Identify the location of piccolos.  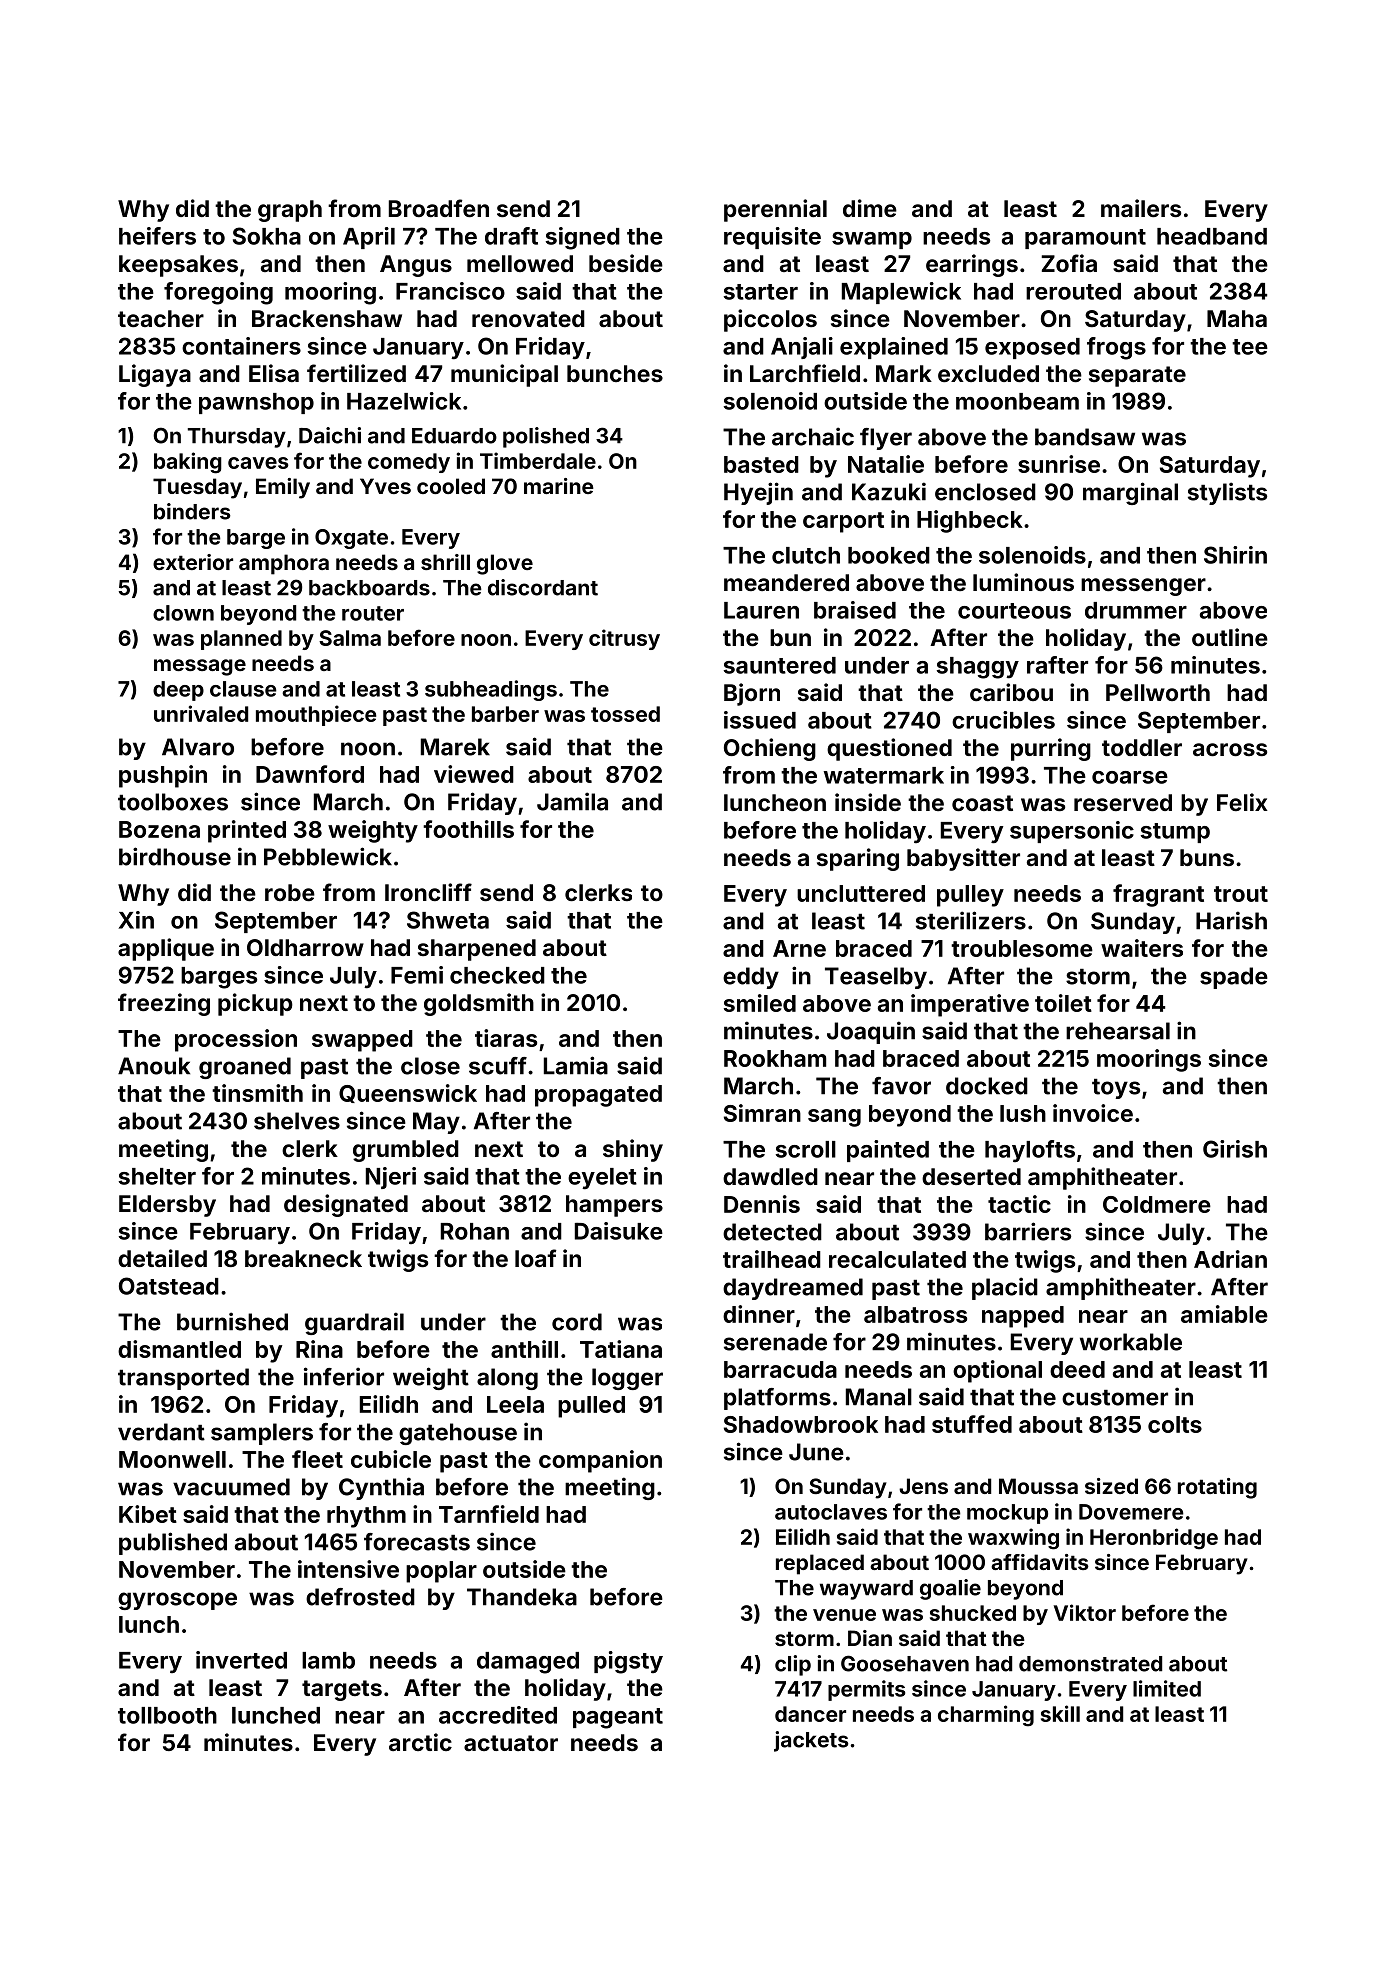
(770, 320).
